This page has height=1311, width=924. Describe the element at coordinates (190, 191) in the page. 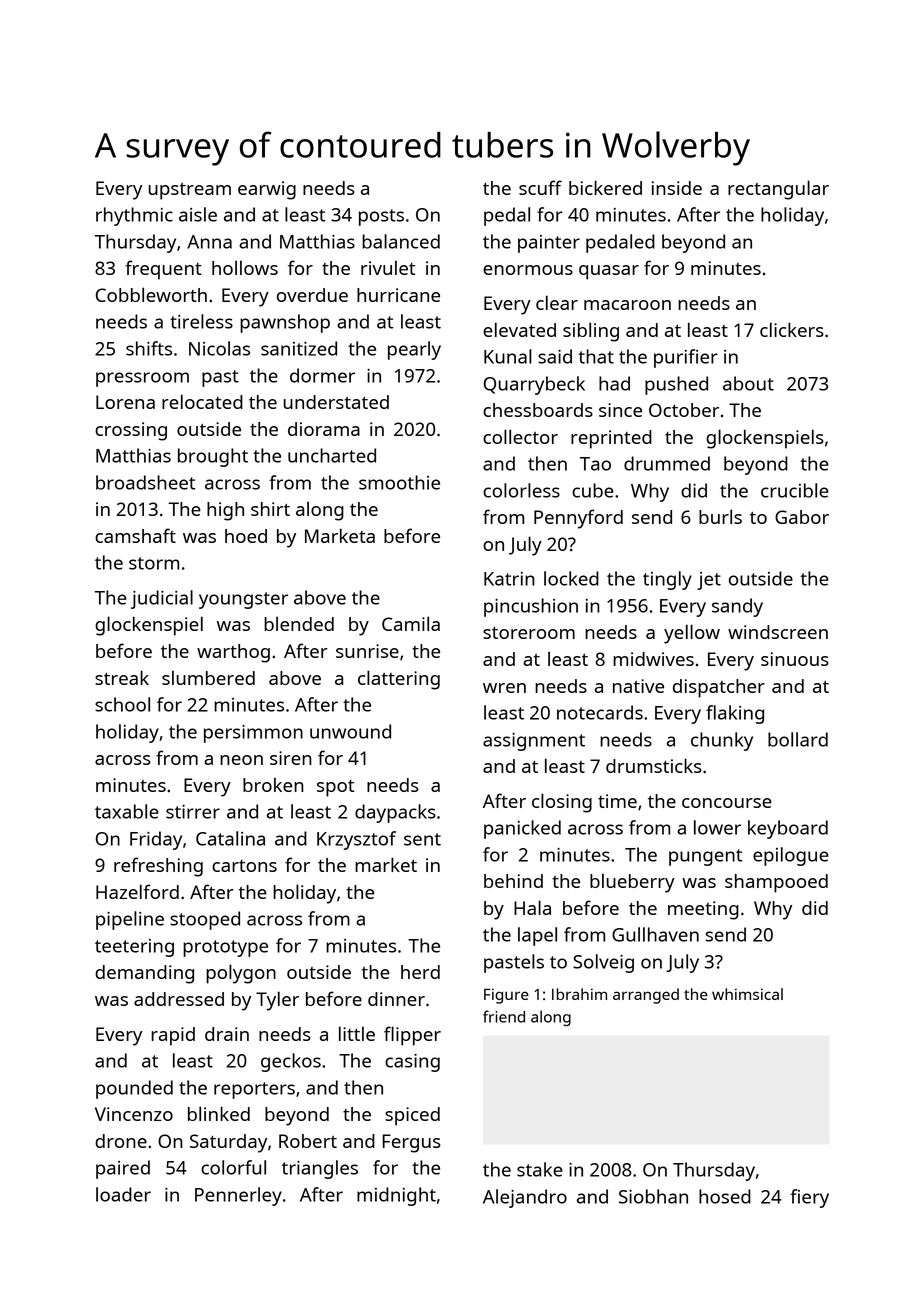

I see `upstream` at that location.
